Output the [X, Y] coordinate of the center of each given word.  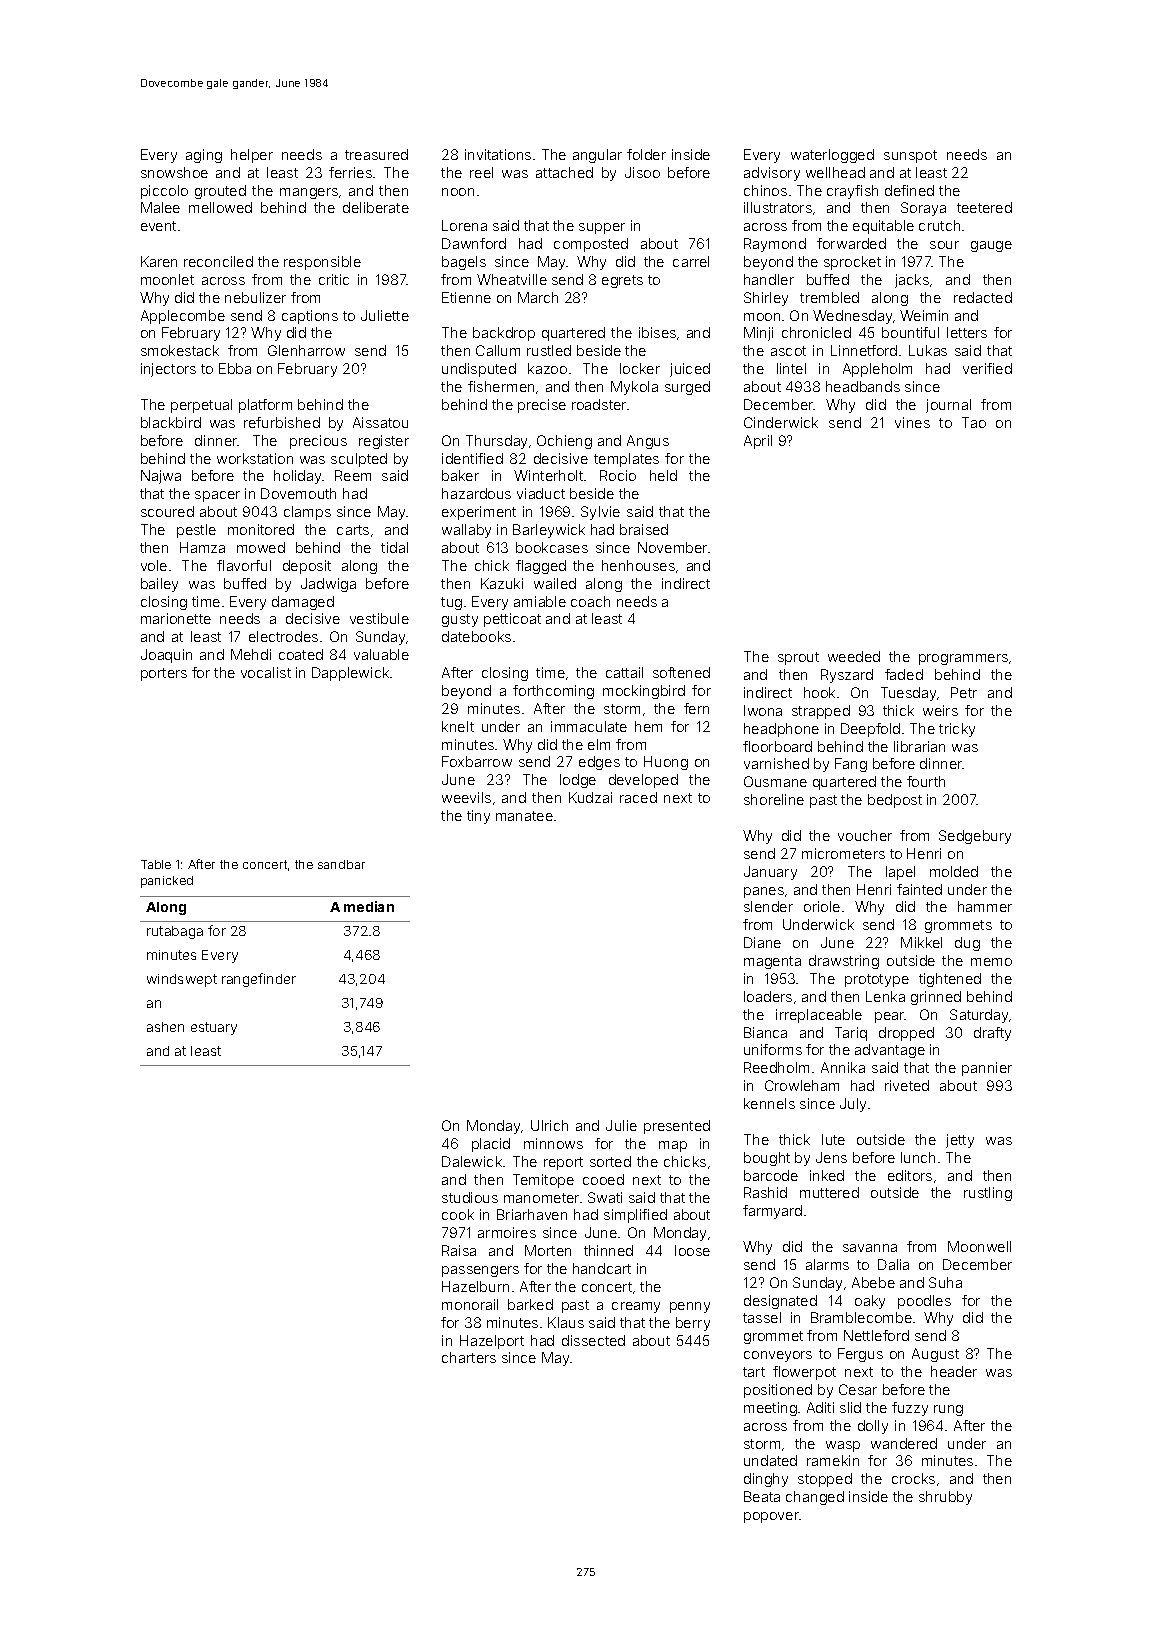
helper [252, 156]
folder [646, 154]
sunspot [910, 156]
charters [469, 1357]
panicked [167, 882]
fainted [919, 889]
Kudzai [590, 797]
